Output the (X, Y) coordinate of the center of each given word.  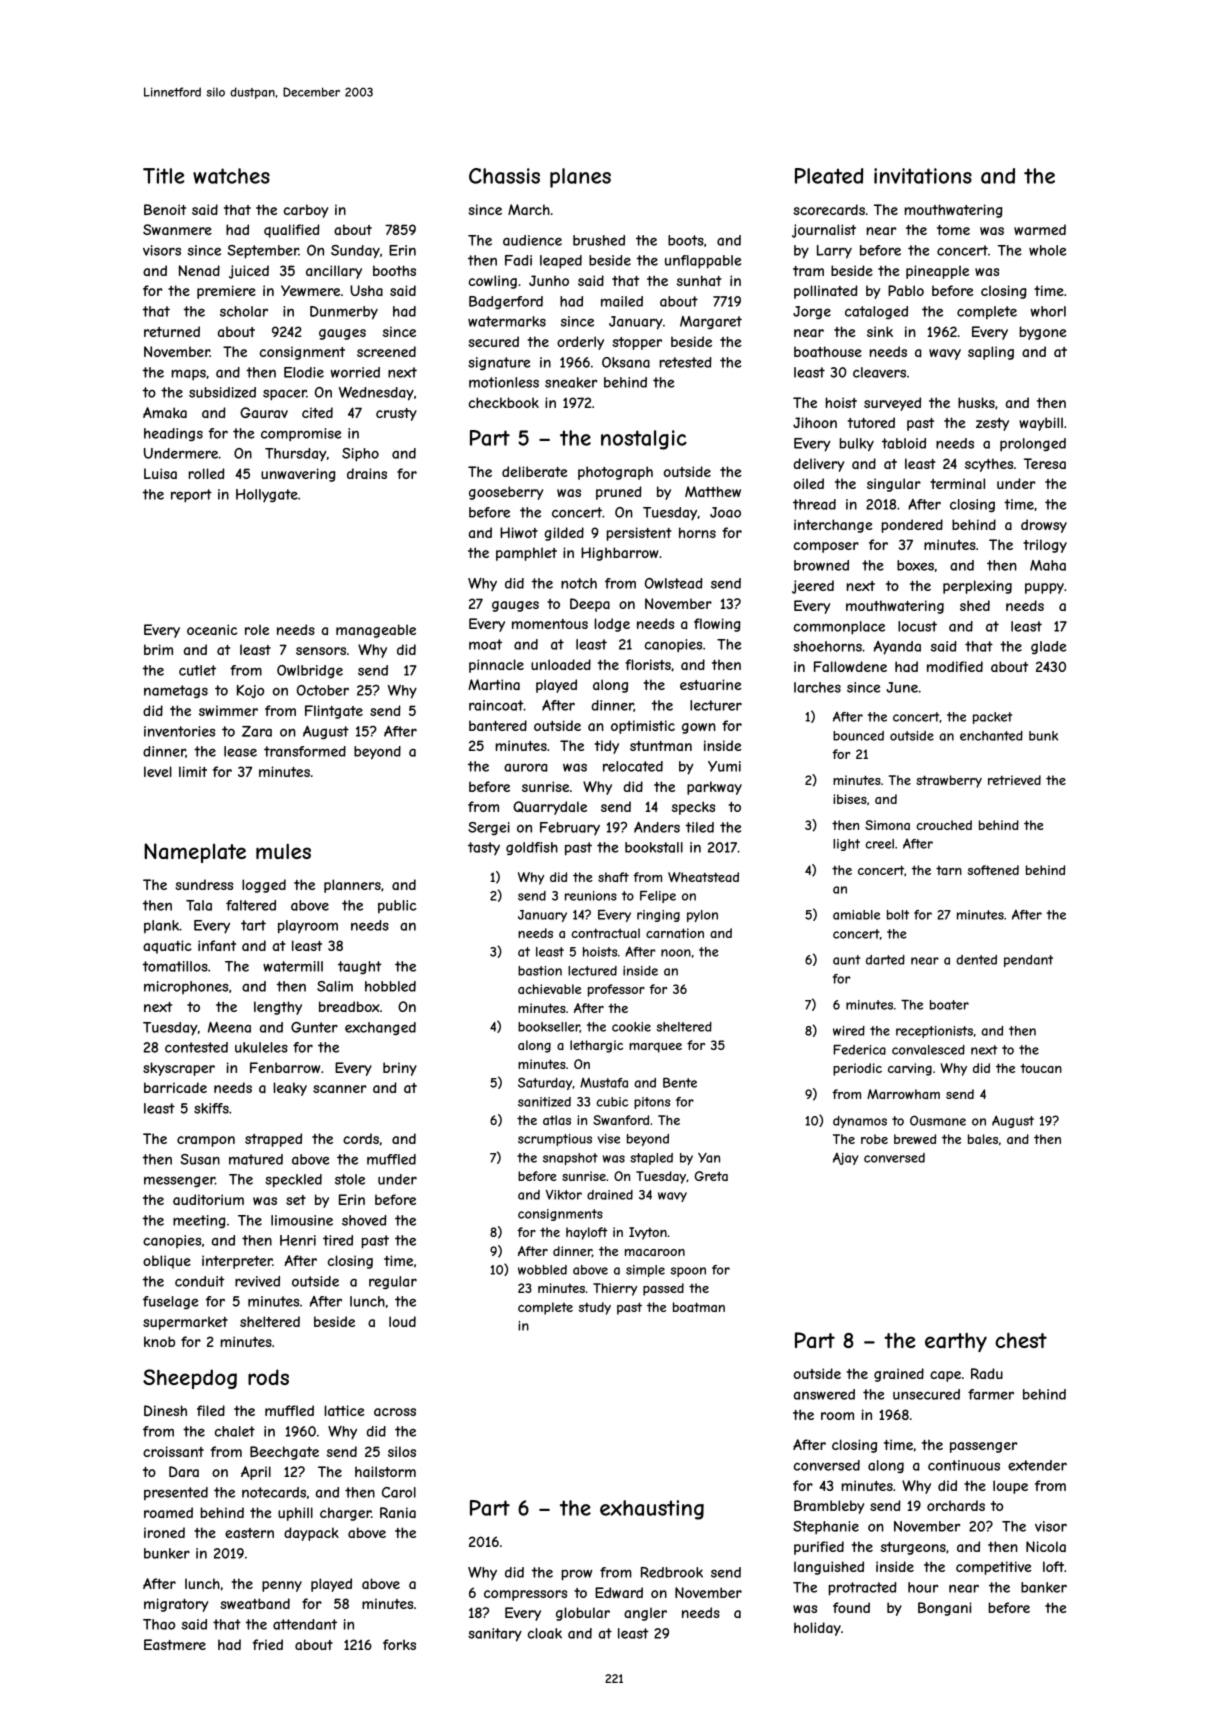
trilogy (1045, 546)
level (158, 771)
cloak (545, 1633)
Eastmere (175, 1644)
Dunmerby (344, 313)
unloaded (561, 664)
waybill (1041, 424)
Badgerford (506, 302)
